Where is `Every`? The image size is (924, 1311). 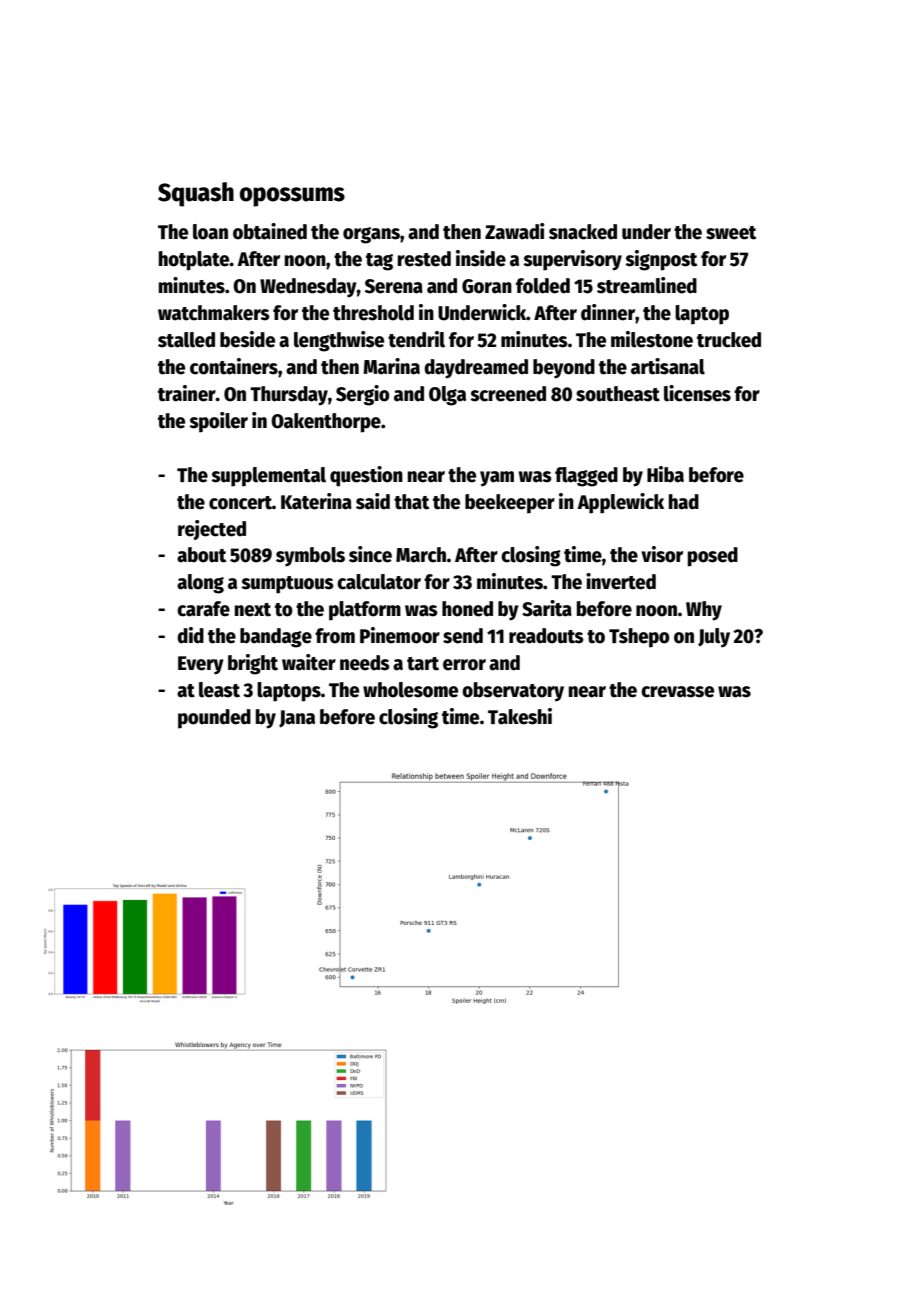 Every is located at coordinates (201, 665).
